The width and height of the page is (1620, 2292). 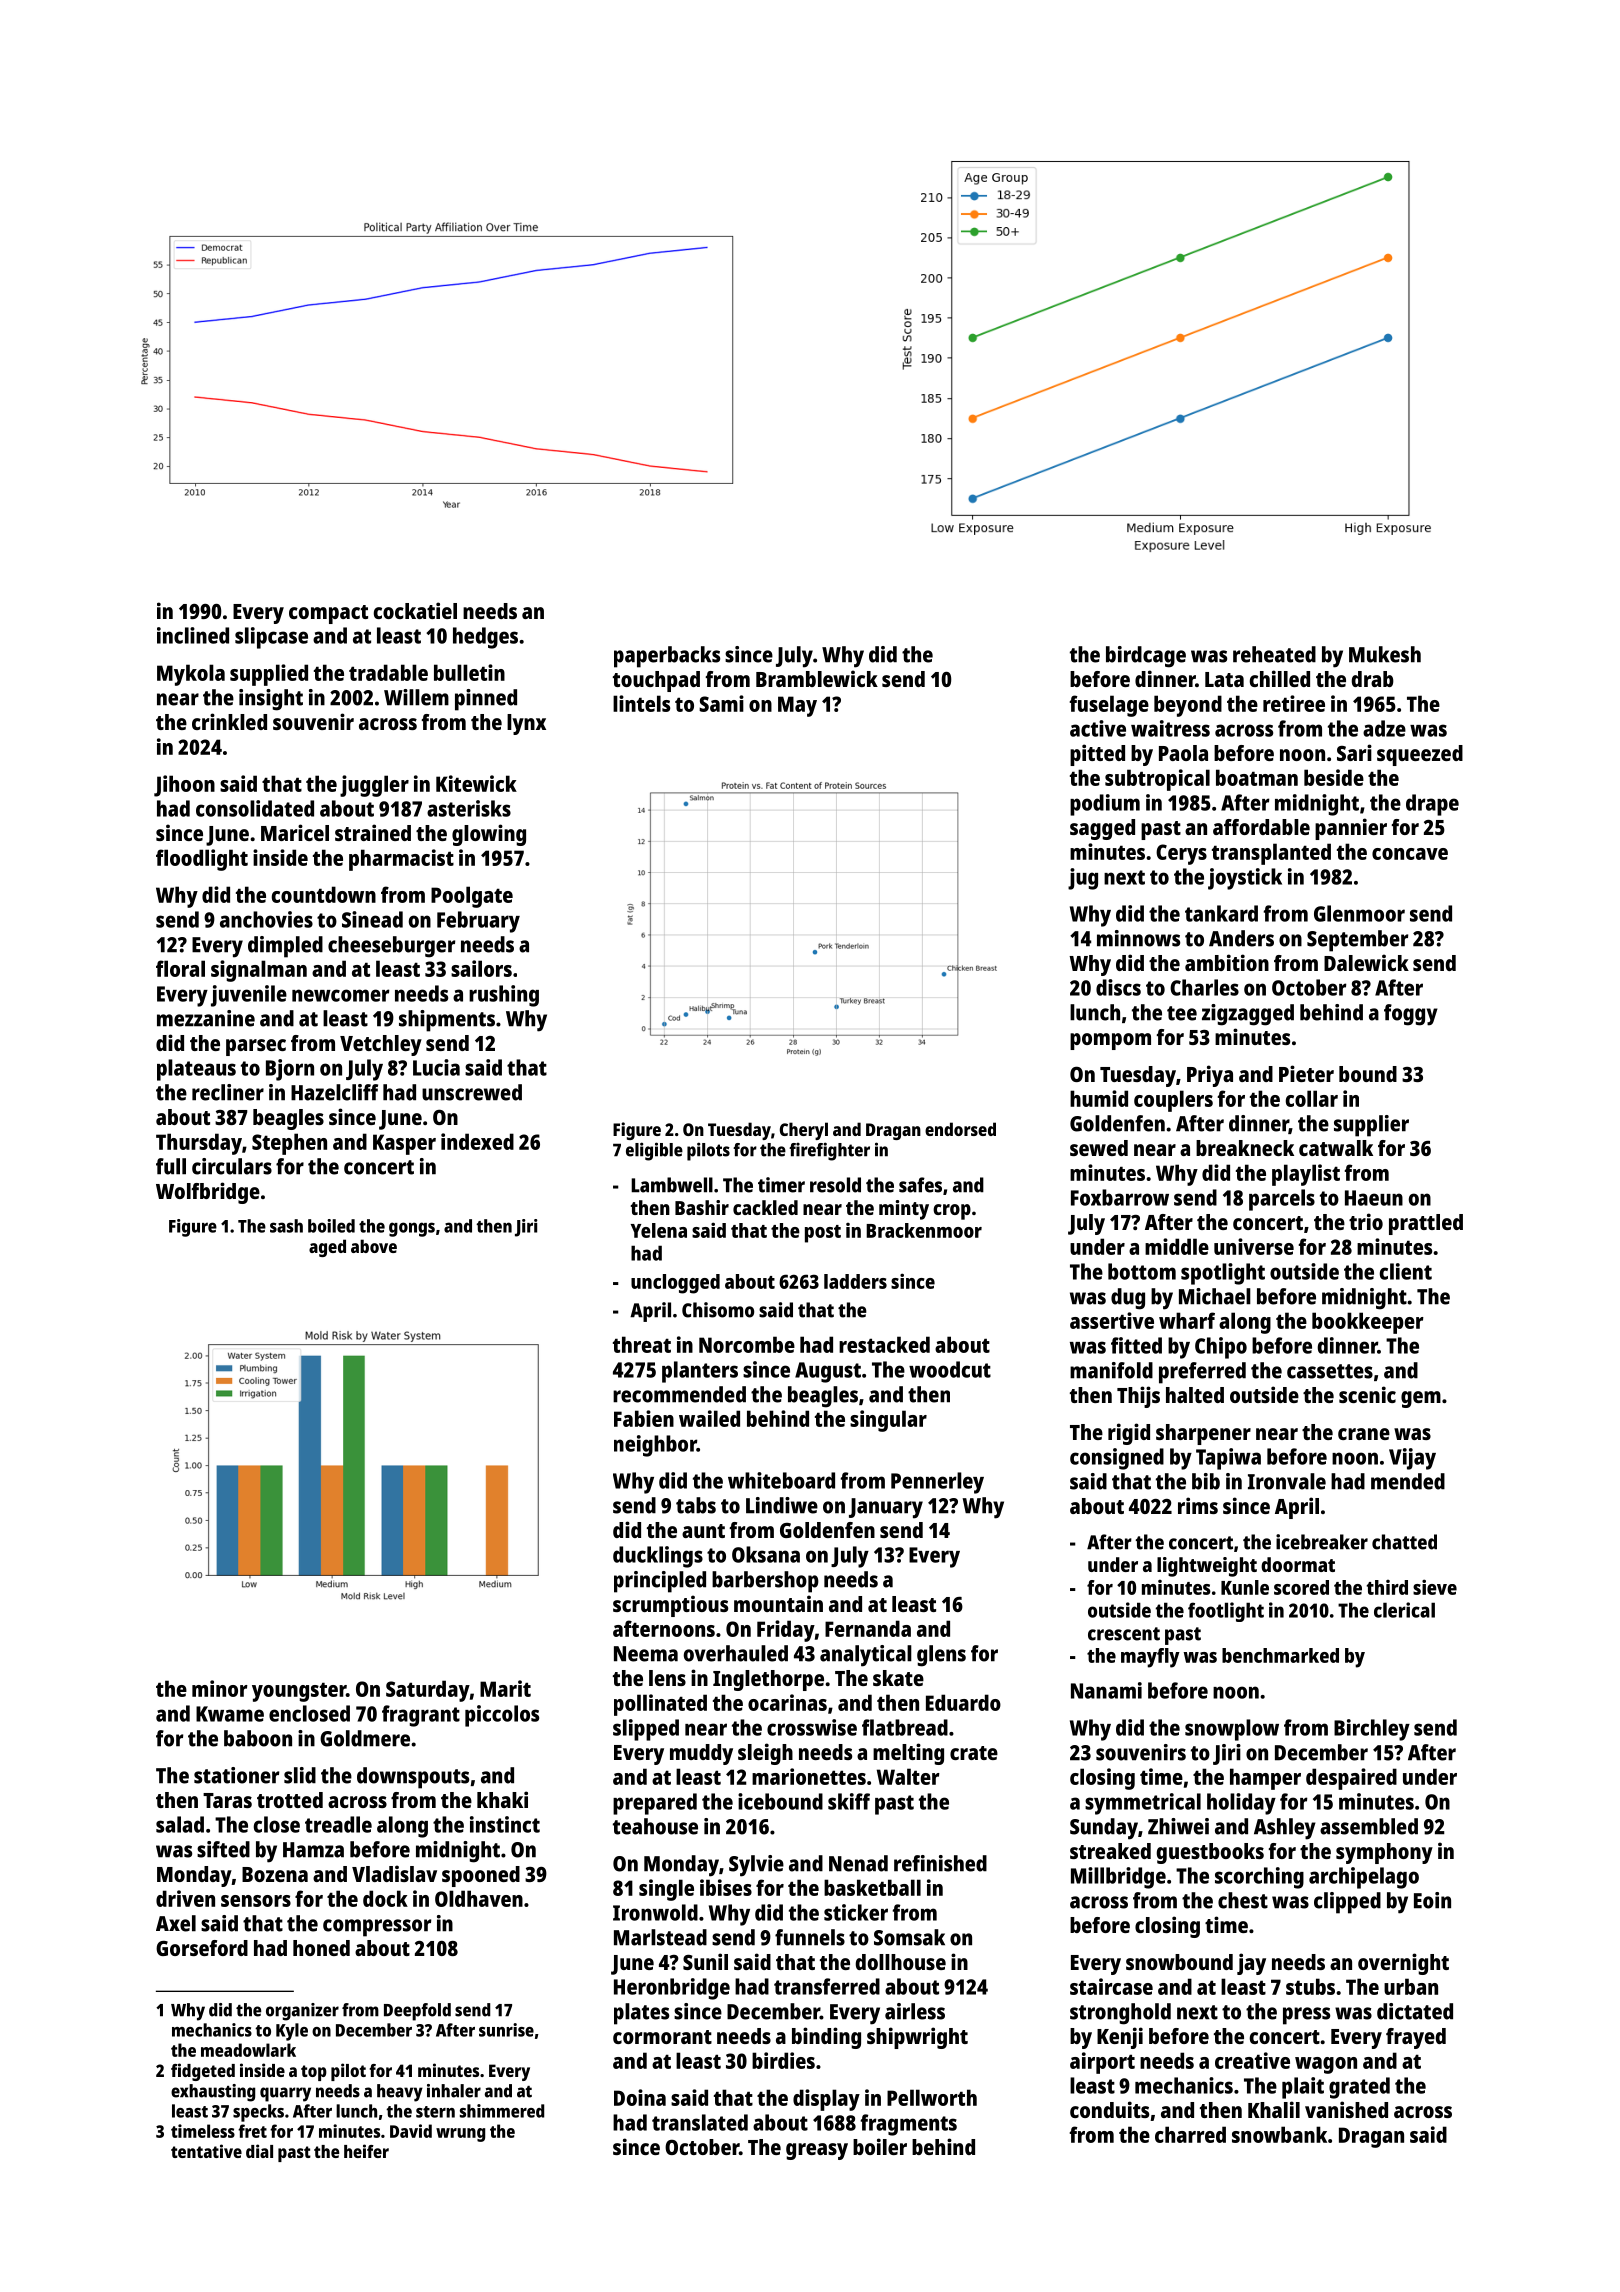 I want to click on Cheryl, so click(x=804, y=1131).
